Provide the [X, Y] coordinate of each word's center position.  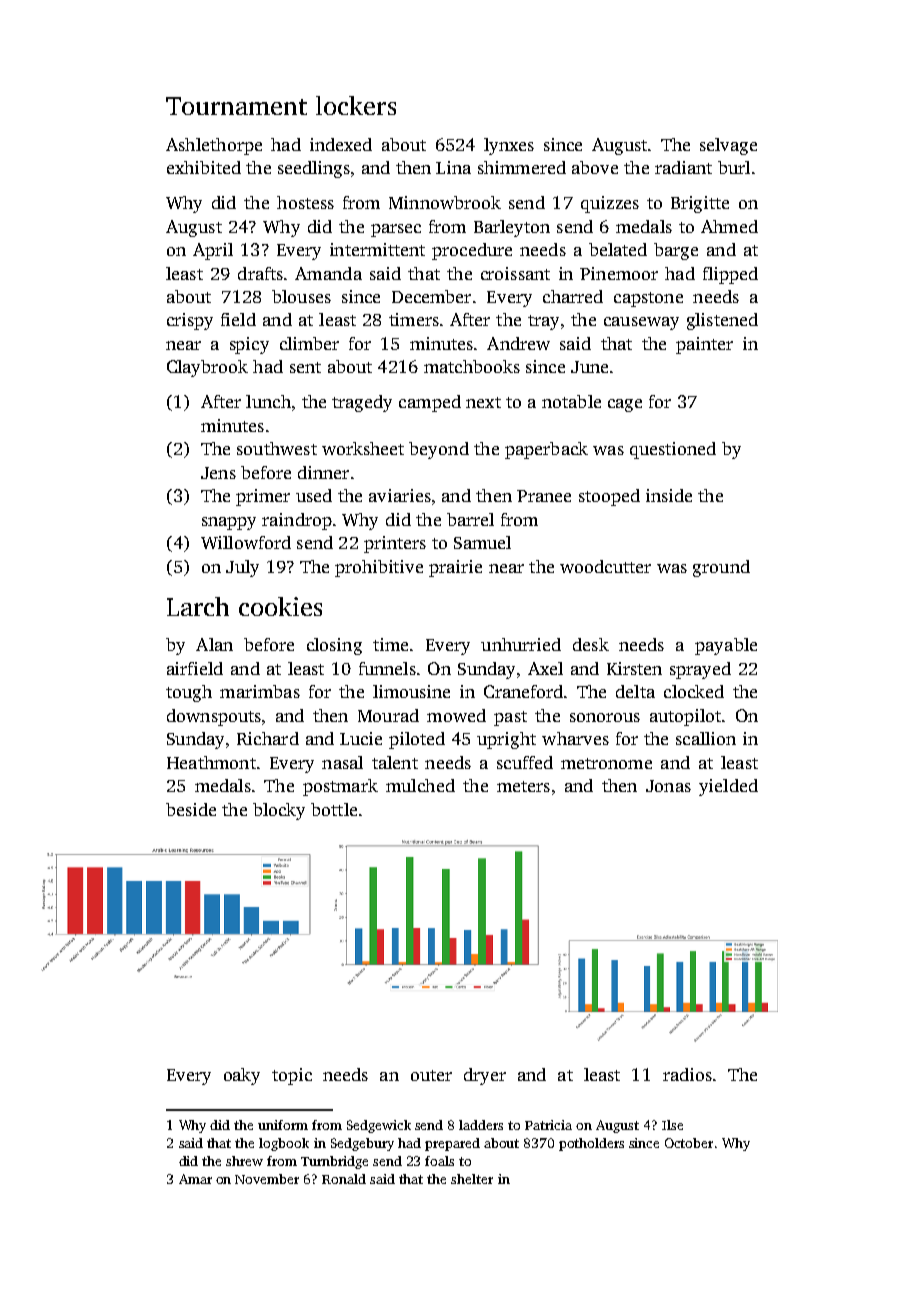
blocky [279, 811]
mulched [420, 785]
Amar [195, 1179]
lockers [356, 105]
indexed [341, 144]
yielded [728, 787]
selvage [728, 146]
